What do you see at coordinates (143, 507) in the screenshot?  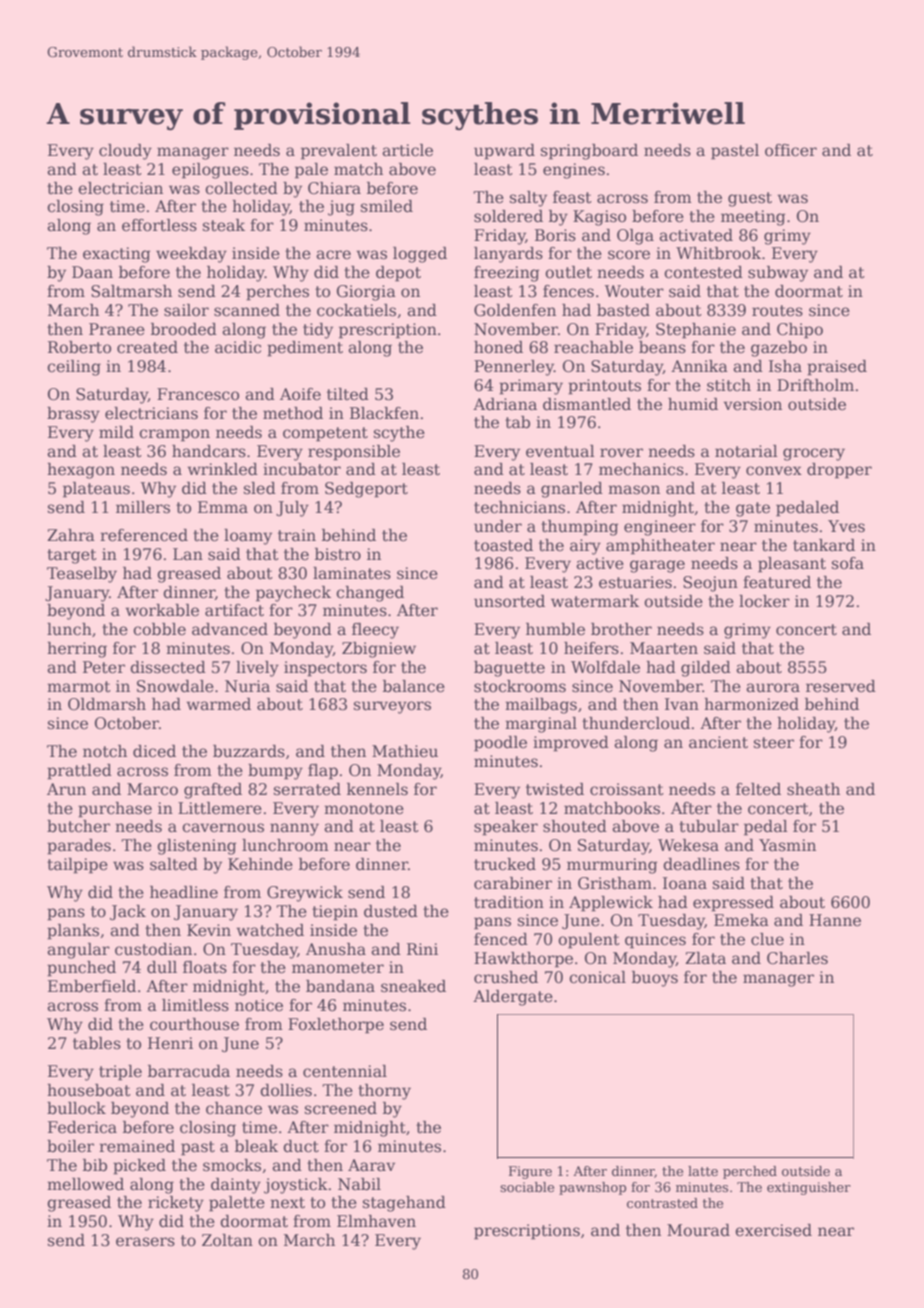 I see `millers` at bounding box center [143, 507].
